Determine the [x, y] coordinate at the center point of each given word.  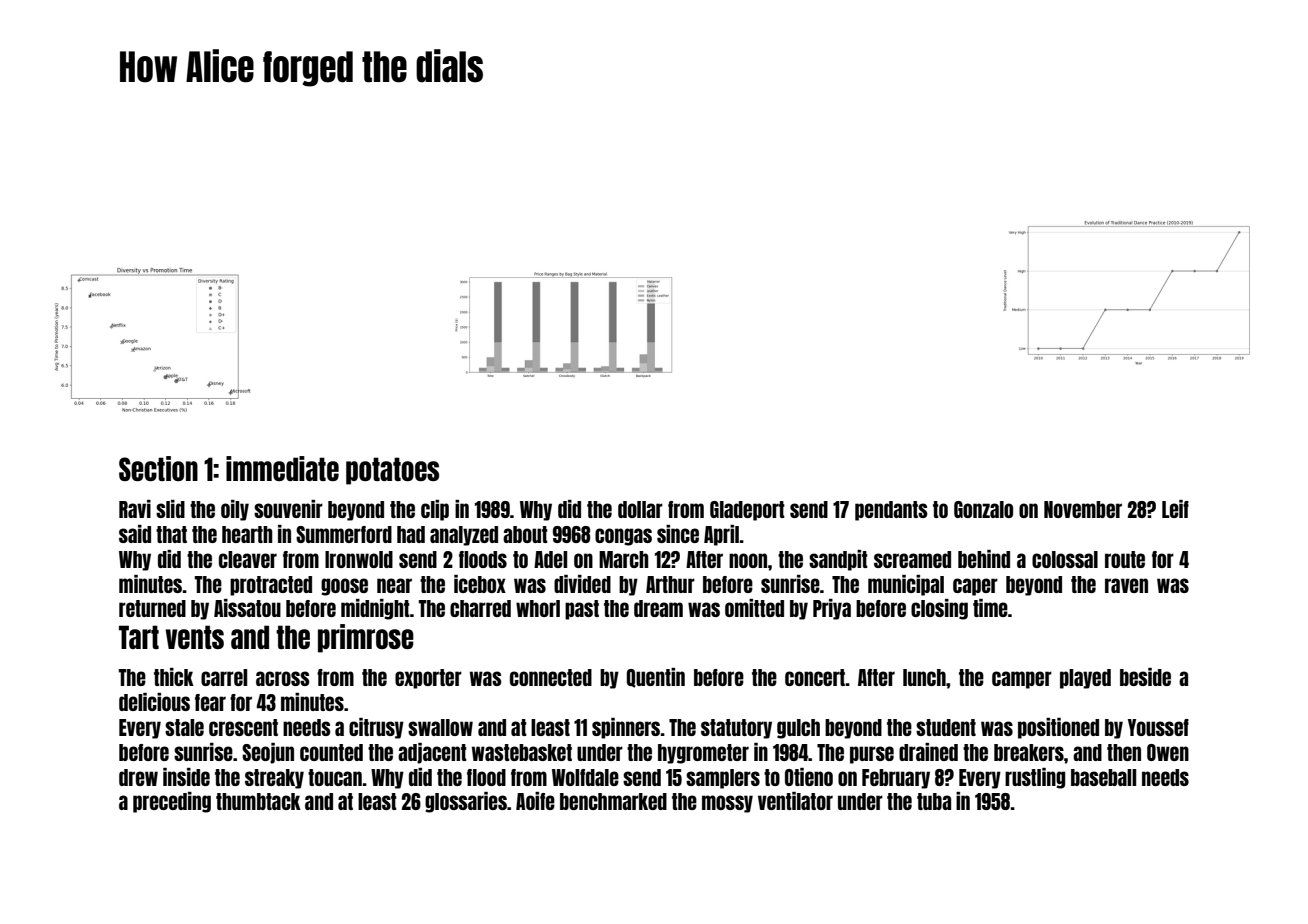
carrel [224, 677]
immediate [282, 468]
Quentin [656, 678]
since [678, 534]
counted [331, 752]
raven [1126, 585]
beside [1145, 677]
